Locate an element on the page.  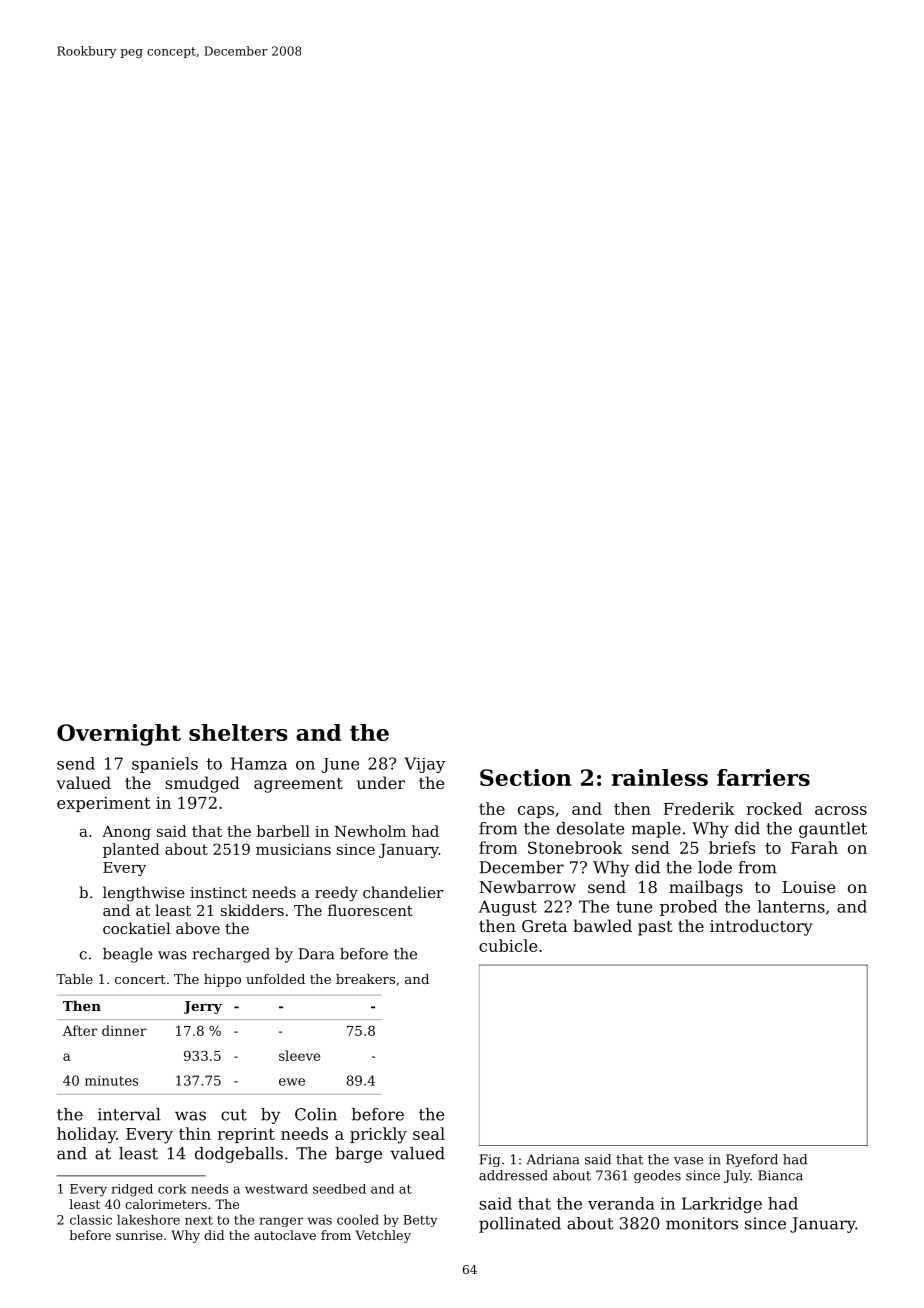
classic is located at coordinates (91, 1219).
